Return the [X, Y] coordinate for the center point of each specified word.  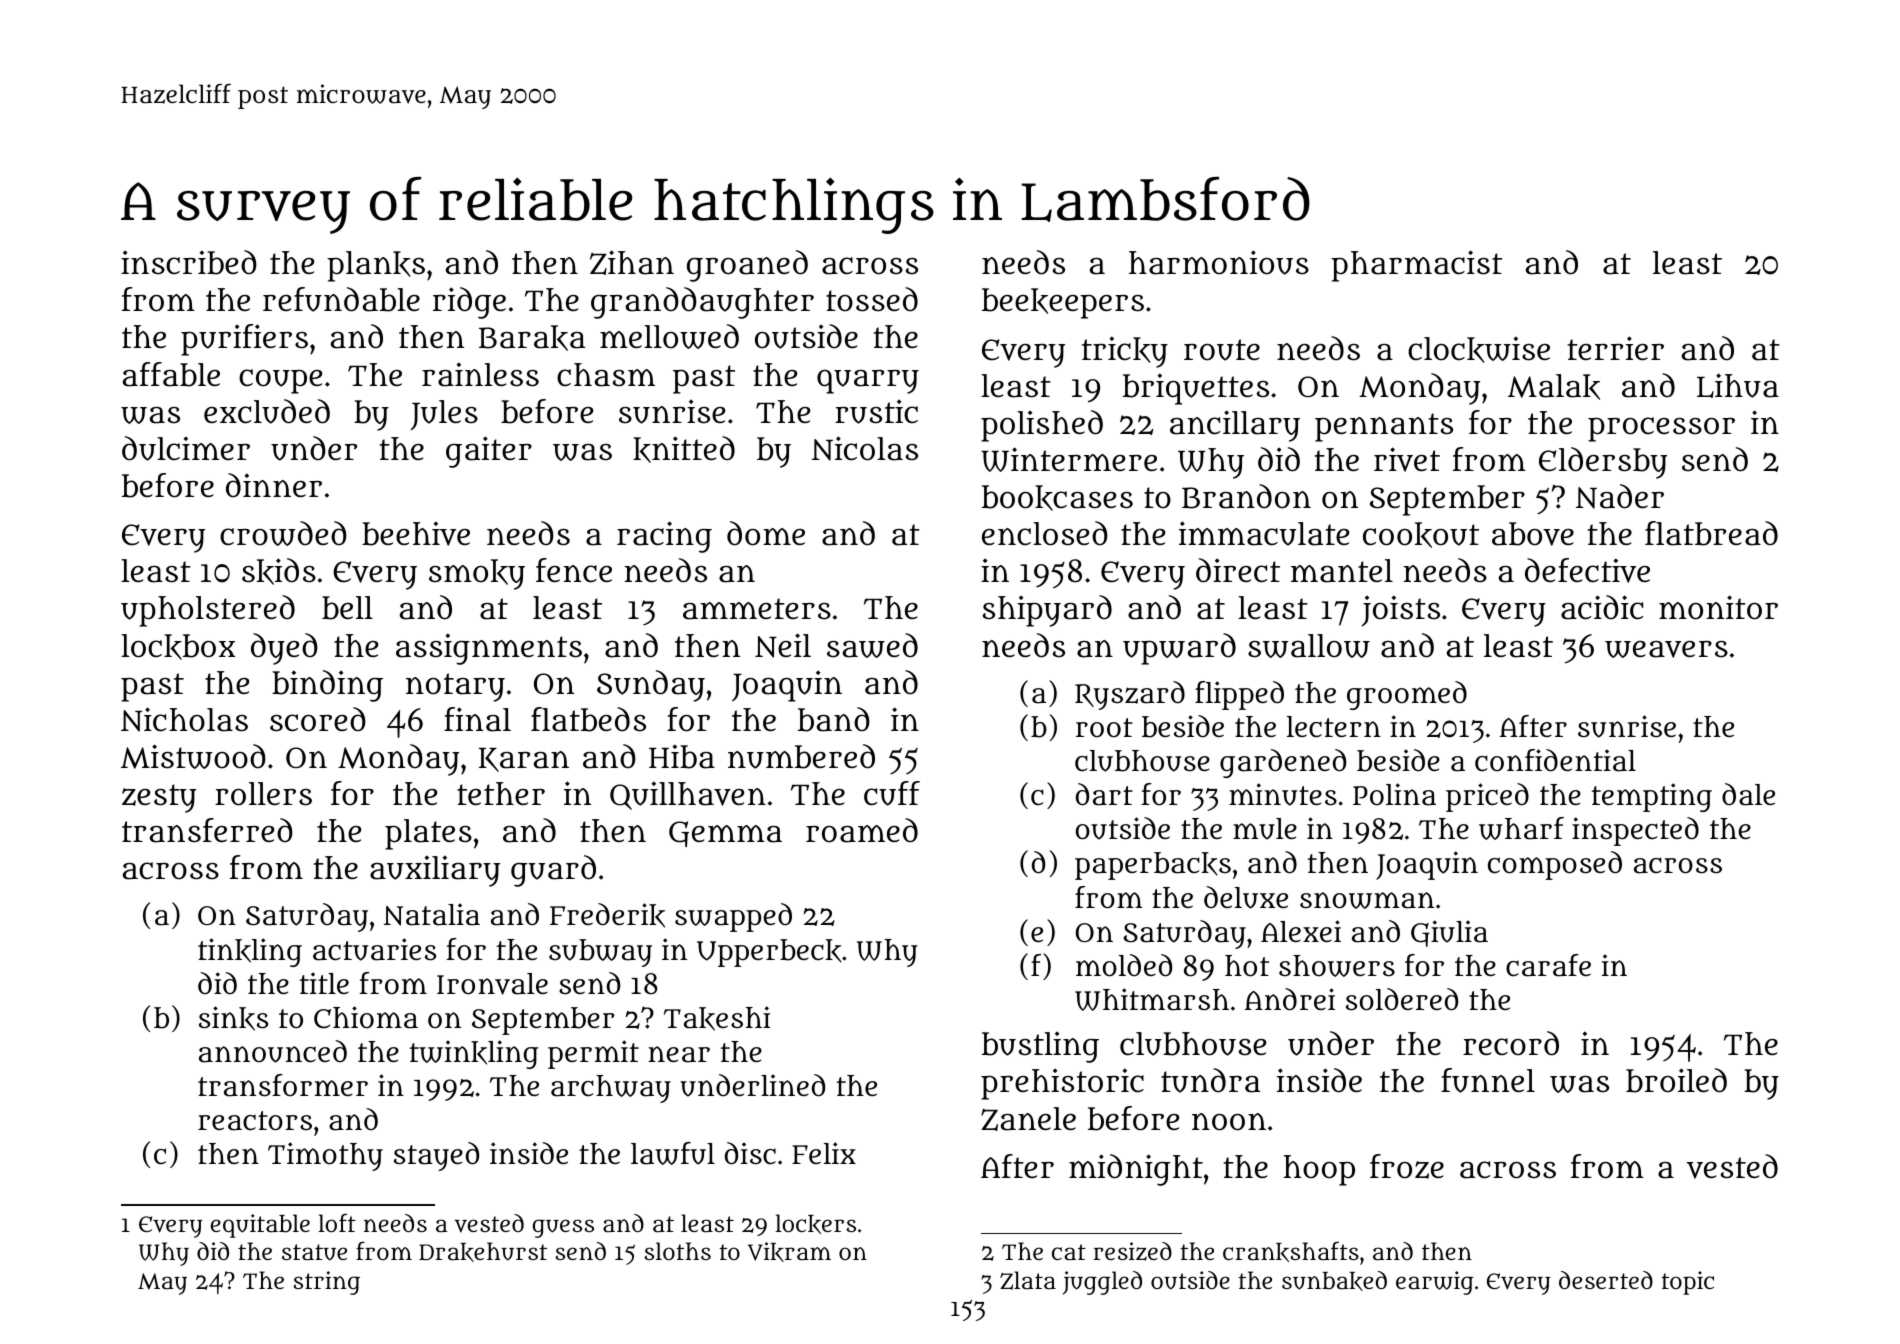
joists [1401, 611]
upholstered [208, 611]
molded [1124, 965]
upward [1179, 649]
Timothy [325, 1156]
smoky [477, 574]
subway [600, 953]
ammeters [757, 609]
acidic [1602, 607]
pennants [1384, 427]
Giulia [1449, 933]
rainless [480, 374]
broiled [1676, 1080]
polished [1042, 426]
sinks [233, 1018]
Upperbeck [769, 953]
